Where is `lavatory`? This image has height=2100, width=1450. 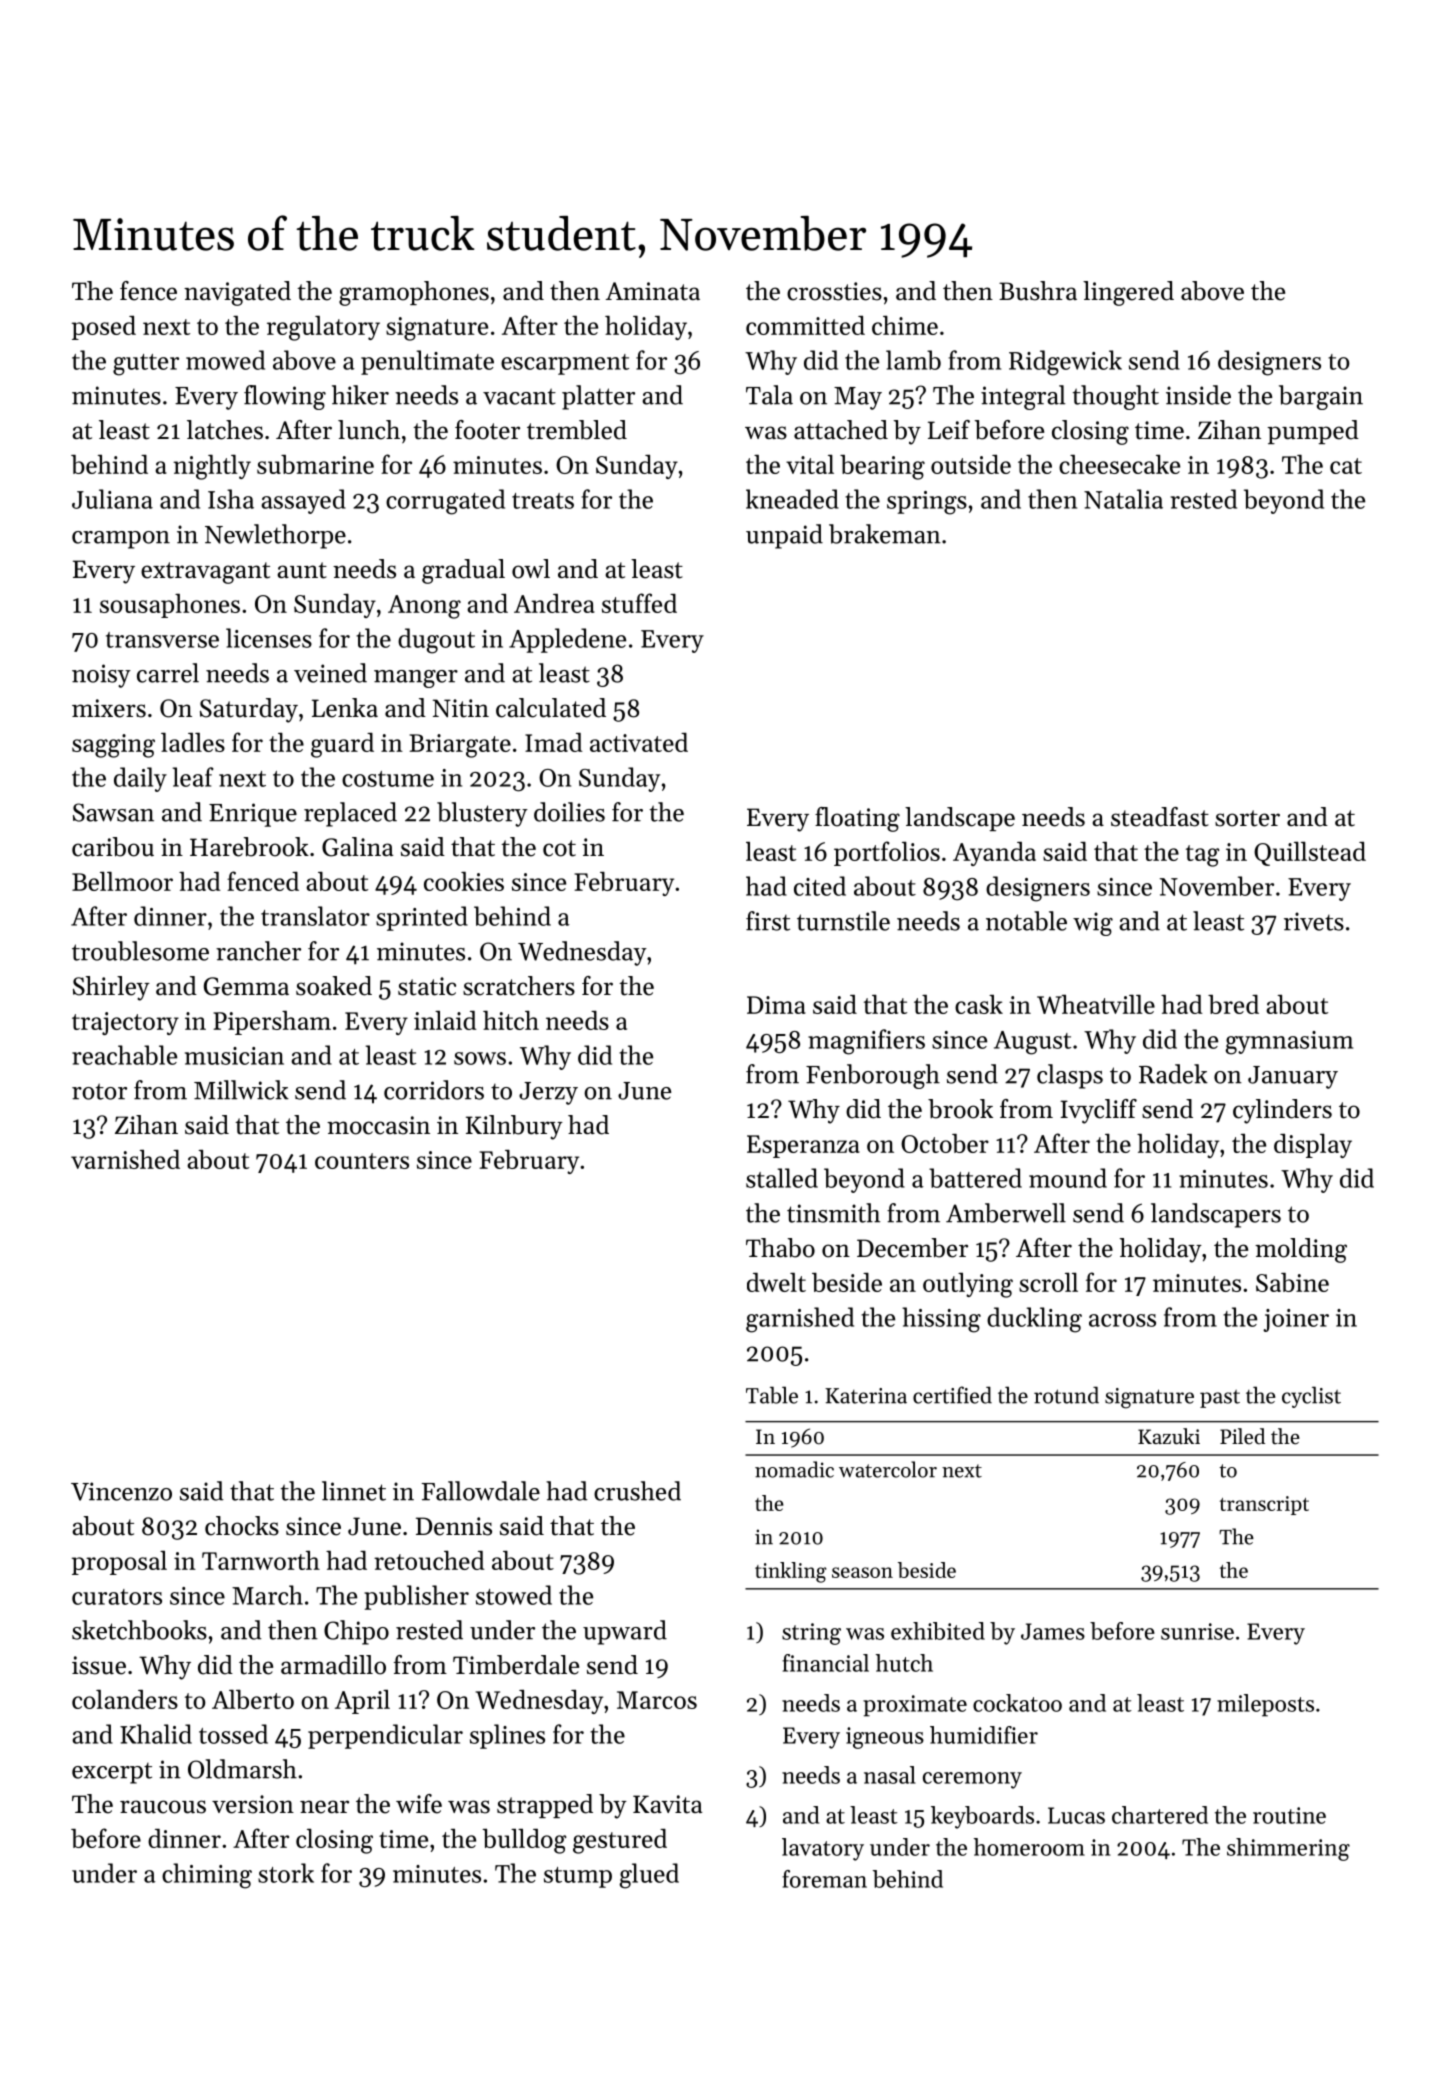
lavatory is located at coordinates (823, 1849).
